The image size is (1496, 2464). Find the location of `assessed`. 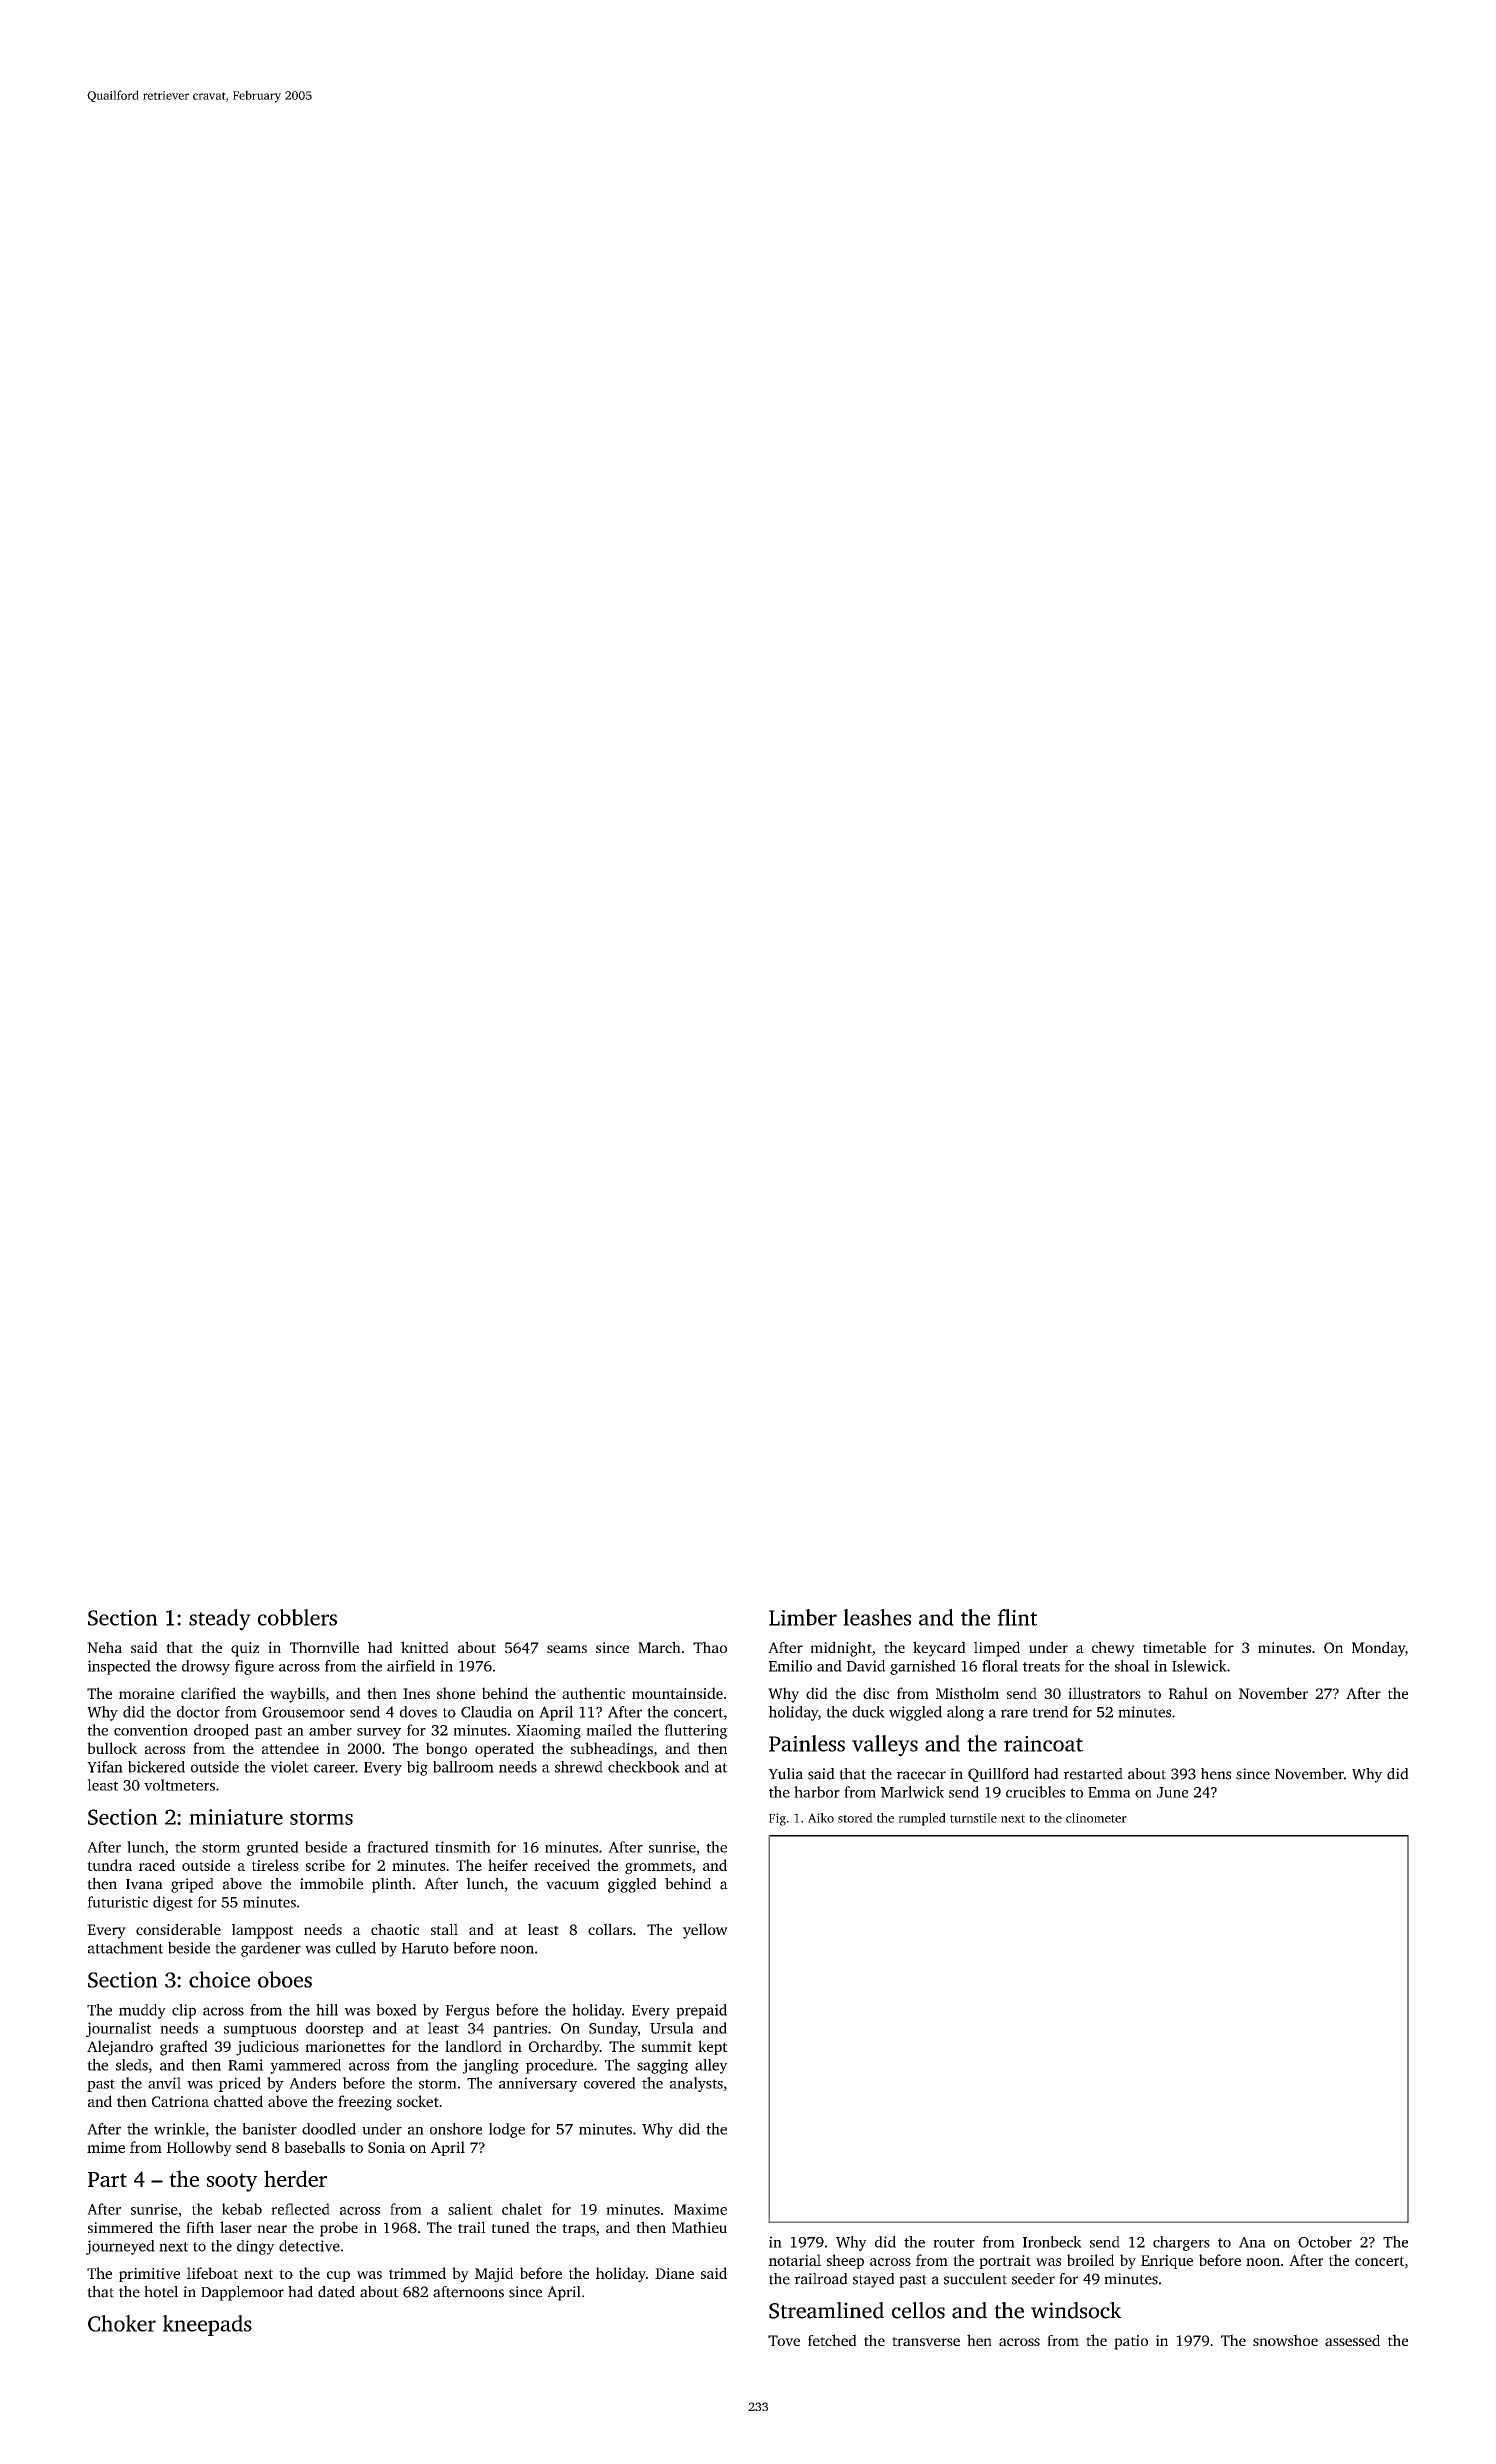

assessed is located at coordinates (1352, 2340).
